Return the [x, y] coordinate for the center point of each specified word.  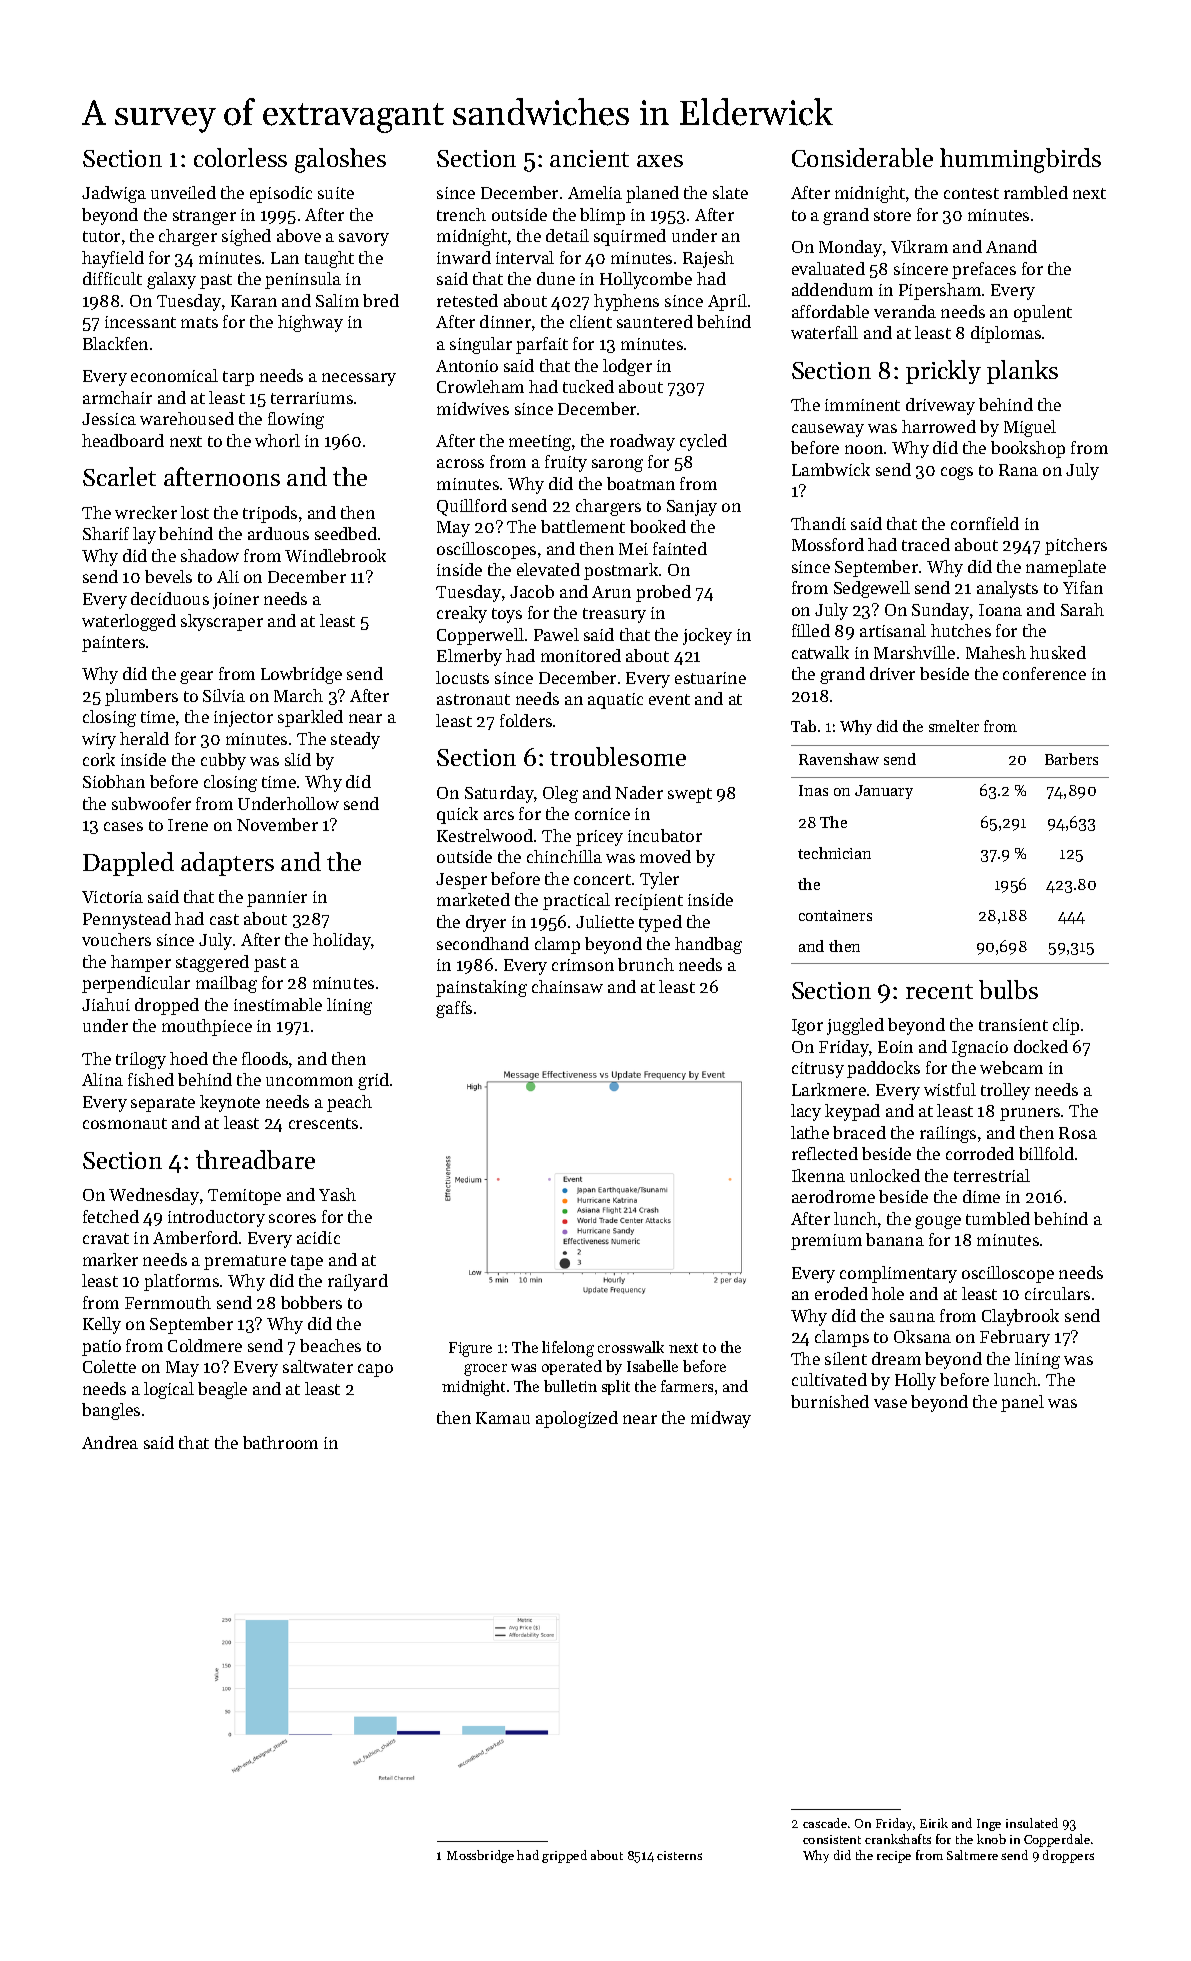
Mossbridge [480, 1856]
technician [834, 853]
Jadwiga [114, 194]
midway [721, 1419]
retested [467, 300]
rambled [1036, 192]
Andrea [110, 1442]
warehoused [187, 418]
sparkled [310, 718]
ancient [589, 158]
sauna [912, 1317]
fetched [111, 1216]
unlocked [885, 1175]
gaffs [454, 1009]
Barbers [1071, 759]
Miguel [1030, 428]
